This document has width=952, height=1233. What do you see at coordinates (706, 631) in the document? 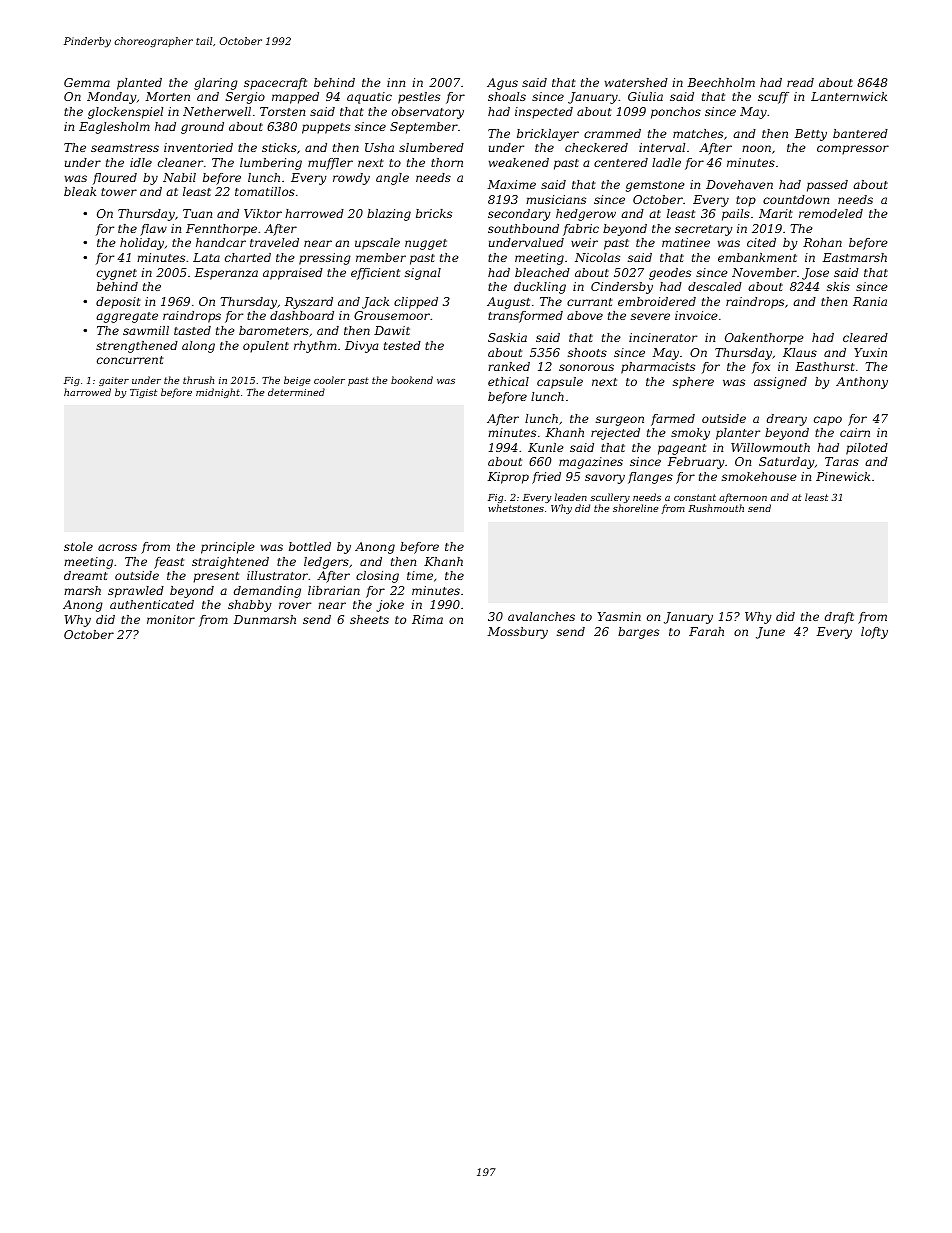
I see `Farah` at bounding box center [706, 631].
